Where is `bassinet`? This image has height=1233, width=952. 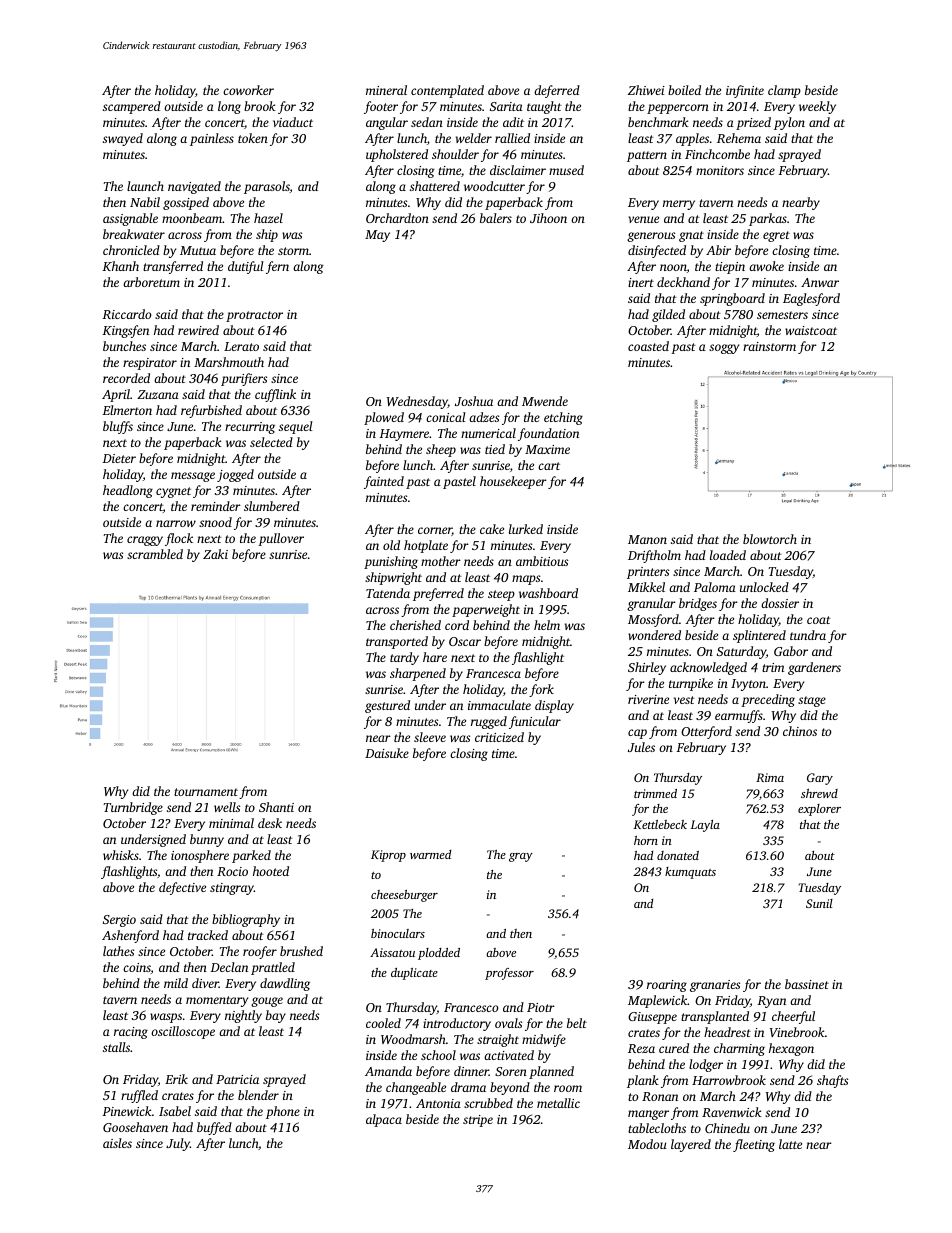 bassinet is located at coordinates (807, 984).
